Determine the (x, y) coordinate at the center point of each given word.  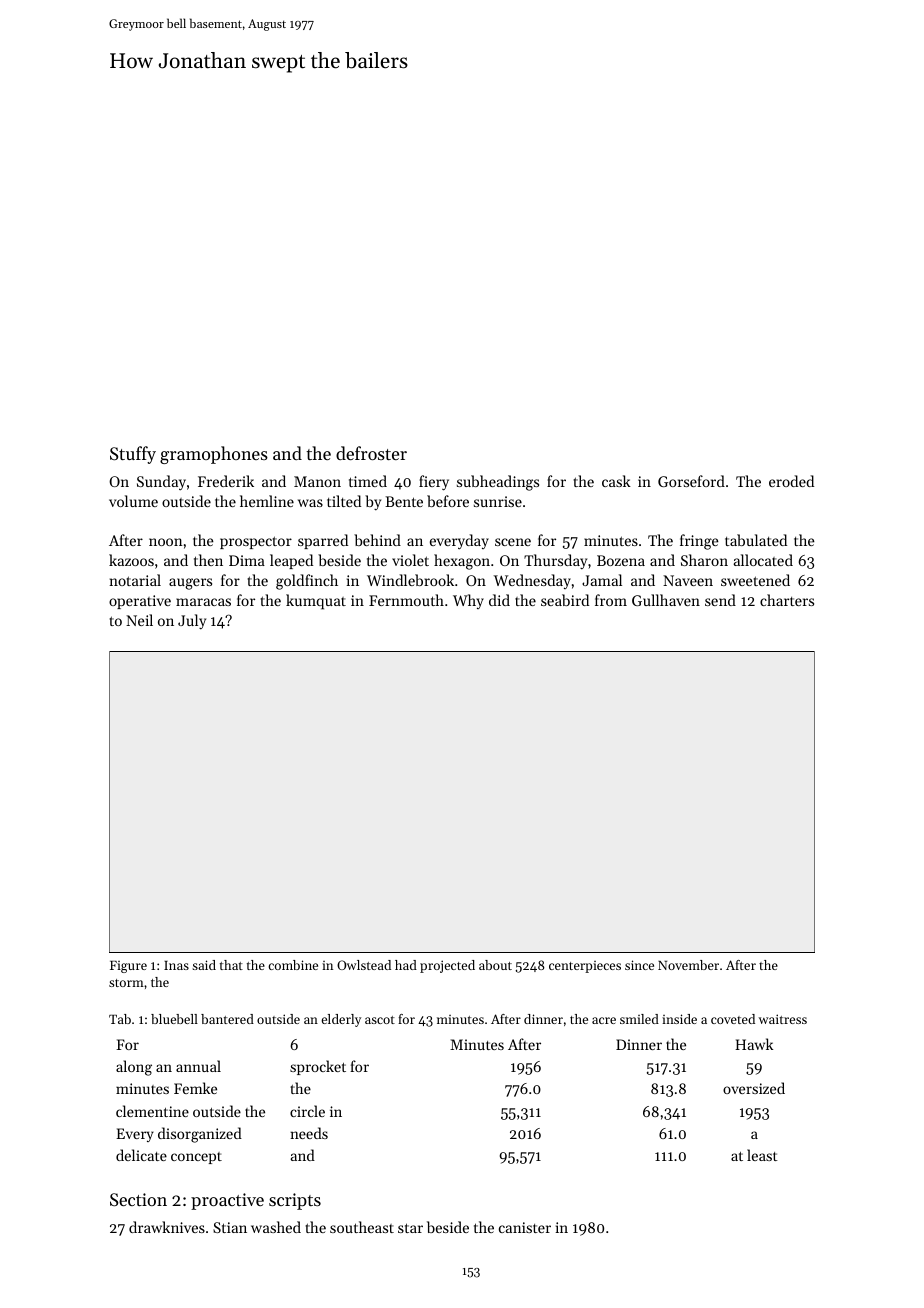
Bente (404, 501)
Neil (139, 620)
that (231, 965)
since (639, 965)
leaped (291, 561)
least (762, 1155)
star (410, 1228)
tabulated (756, 540)
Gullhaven (666, 600)
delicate (141, 1155)
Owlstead (364, 965)
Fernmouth (406, 600)
